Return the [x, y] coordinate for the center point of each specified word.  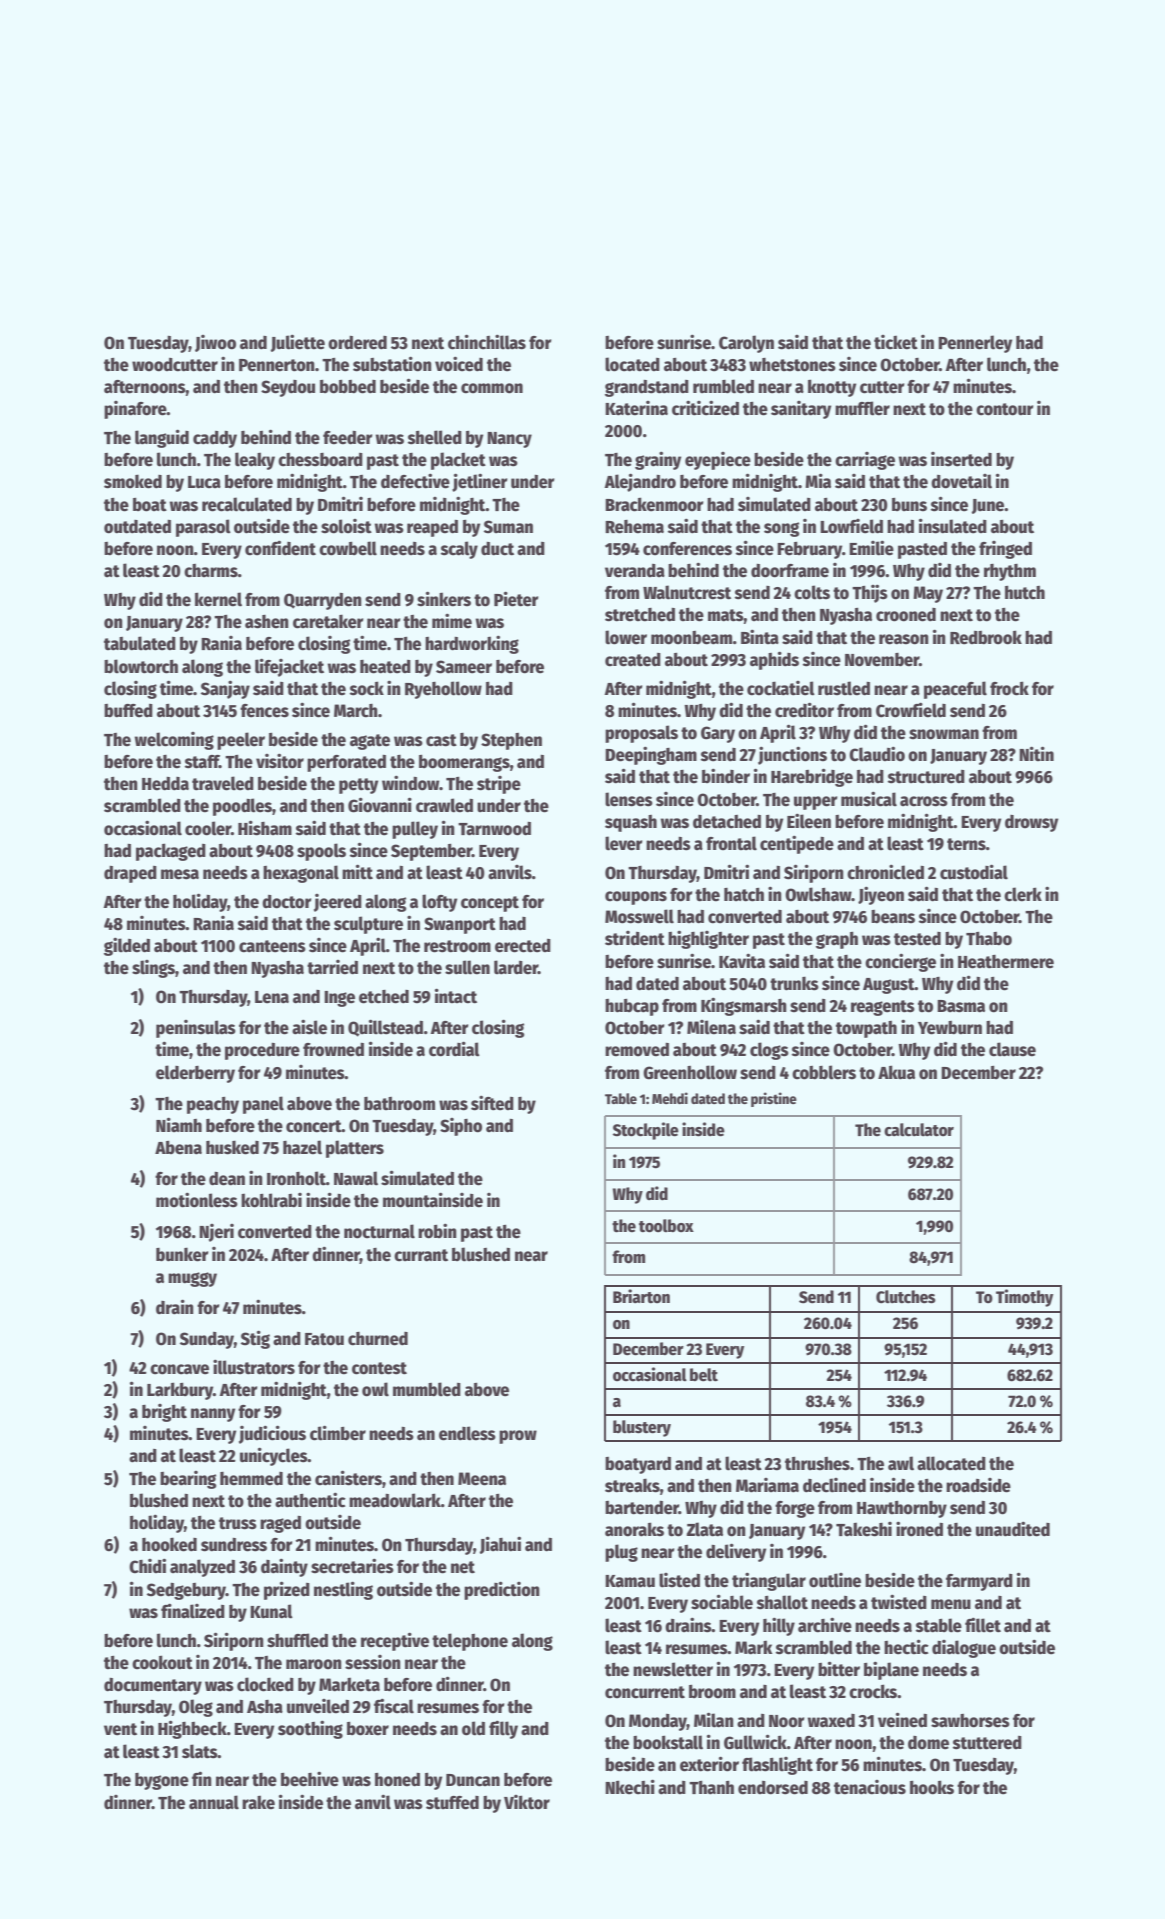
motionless [197, 1200]
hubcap [632, 1007]
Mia [818, 481]
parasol [203, 528]
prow [518, 1437]
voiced [459, 364]
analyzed [202, 1568]
